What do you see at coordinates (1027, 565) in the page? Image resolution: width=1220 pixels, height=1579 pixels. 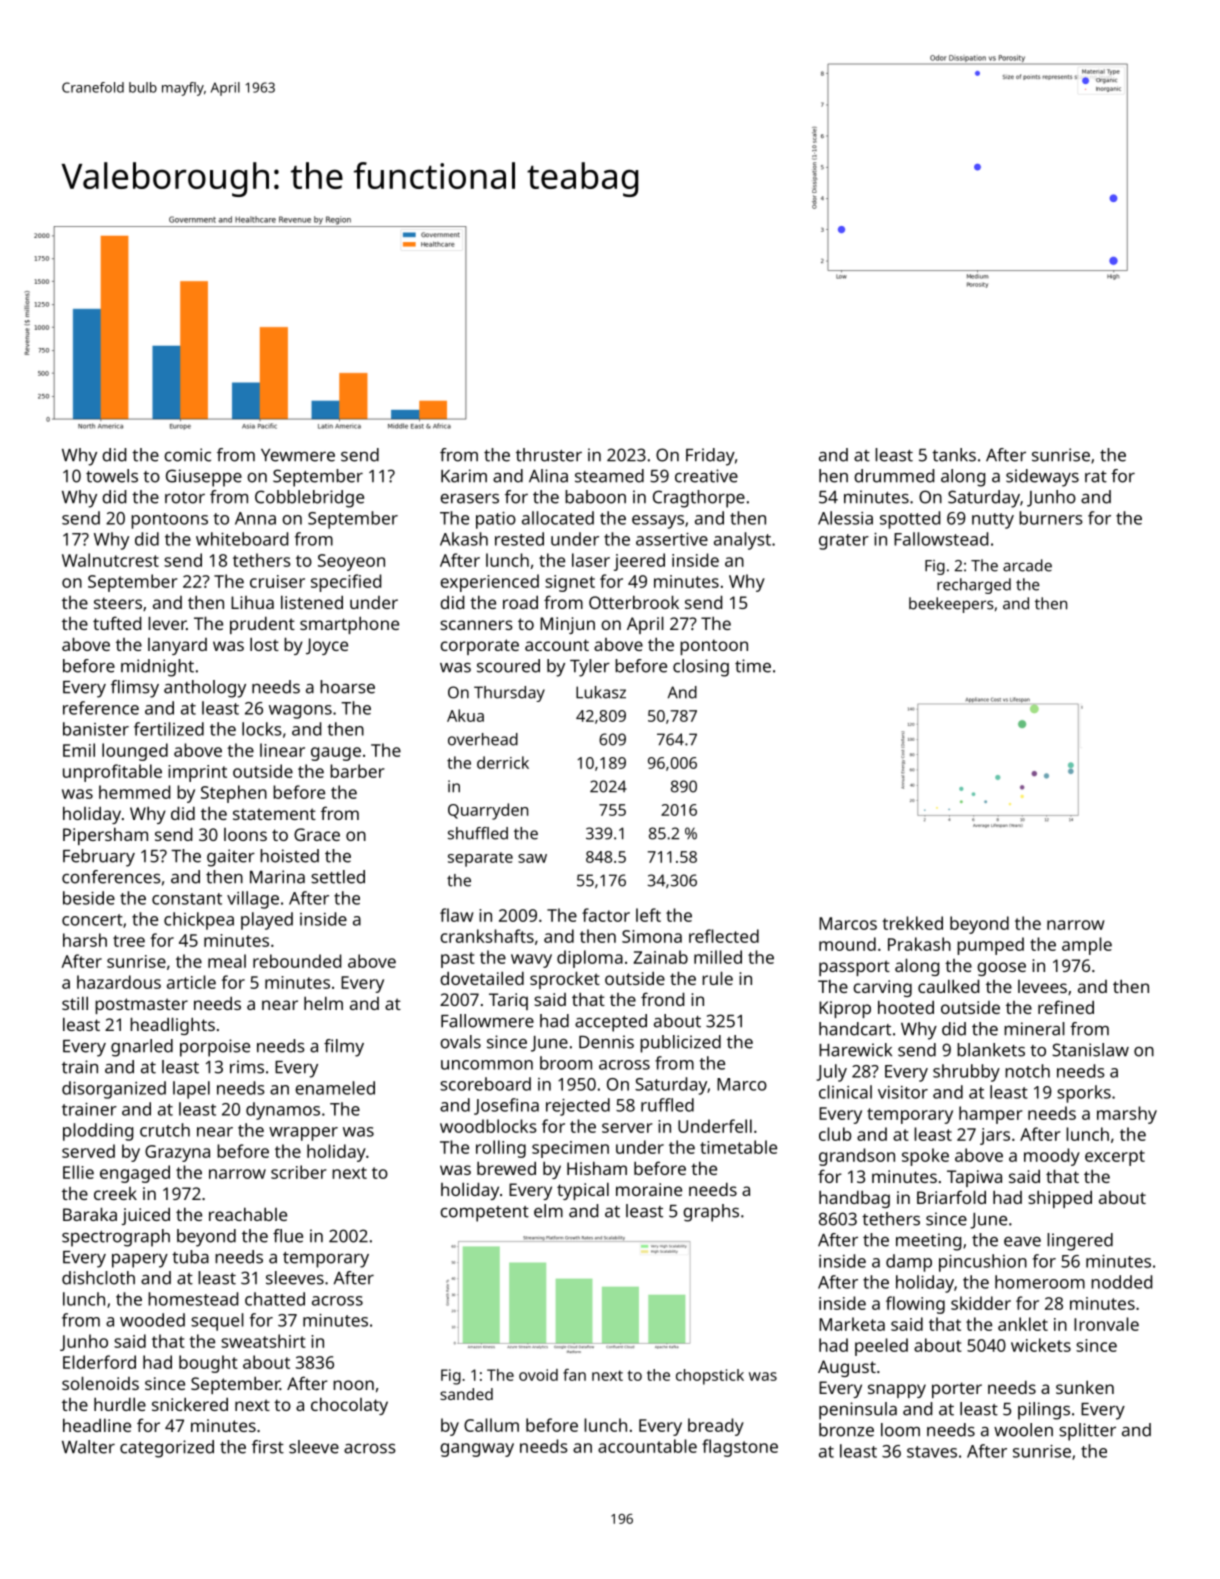 I see `arcade` at bounding box center [1027, 565].
